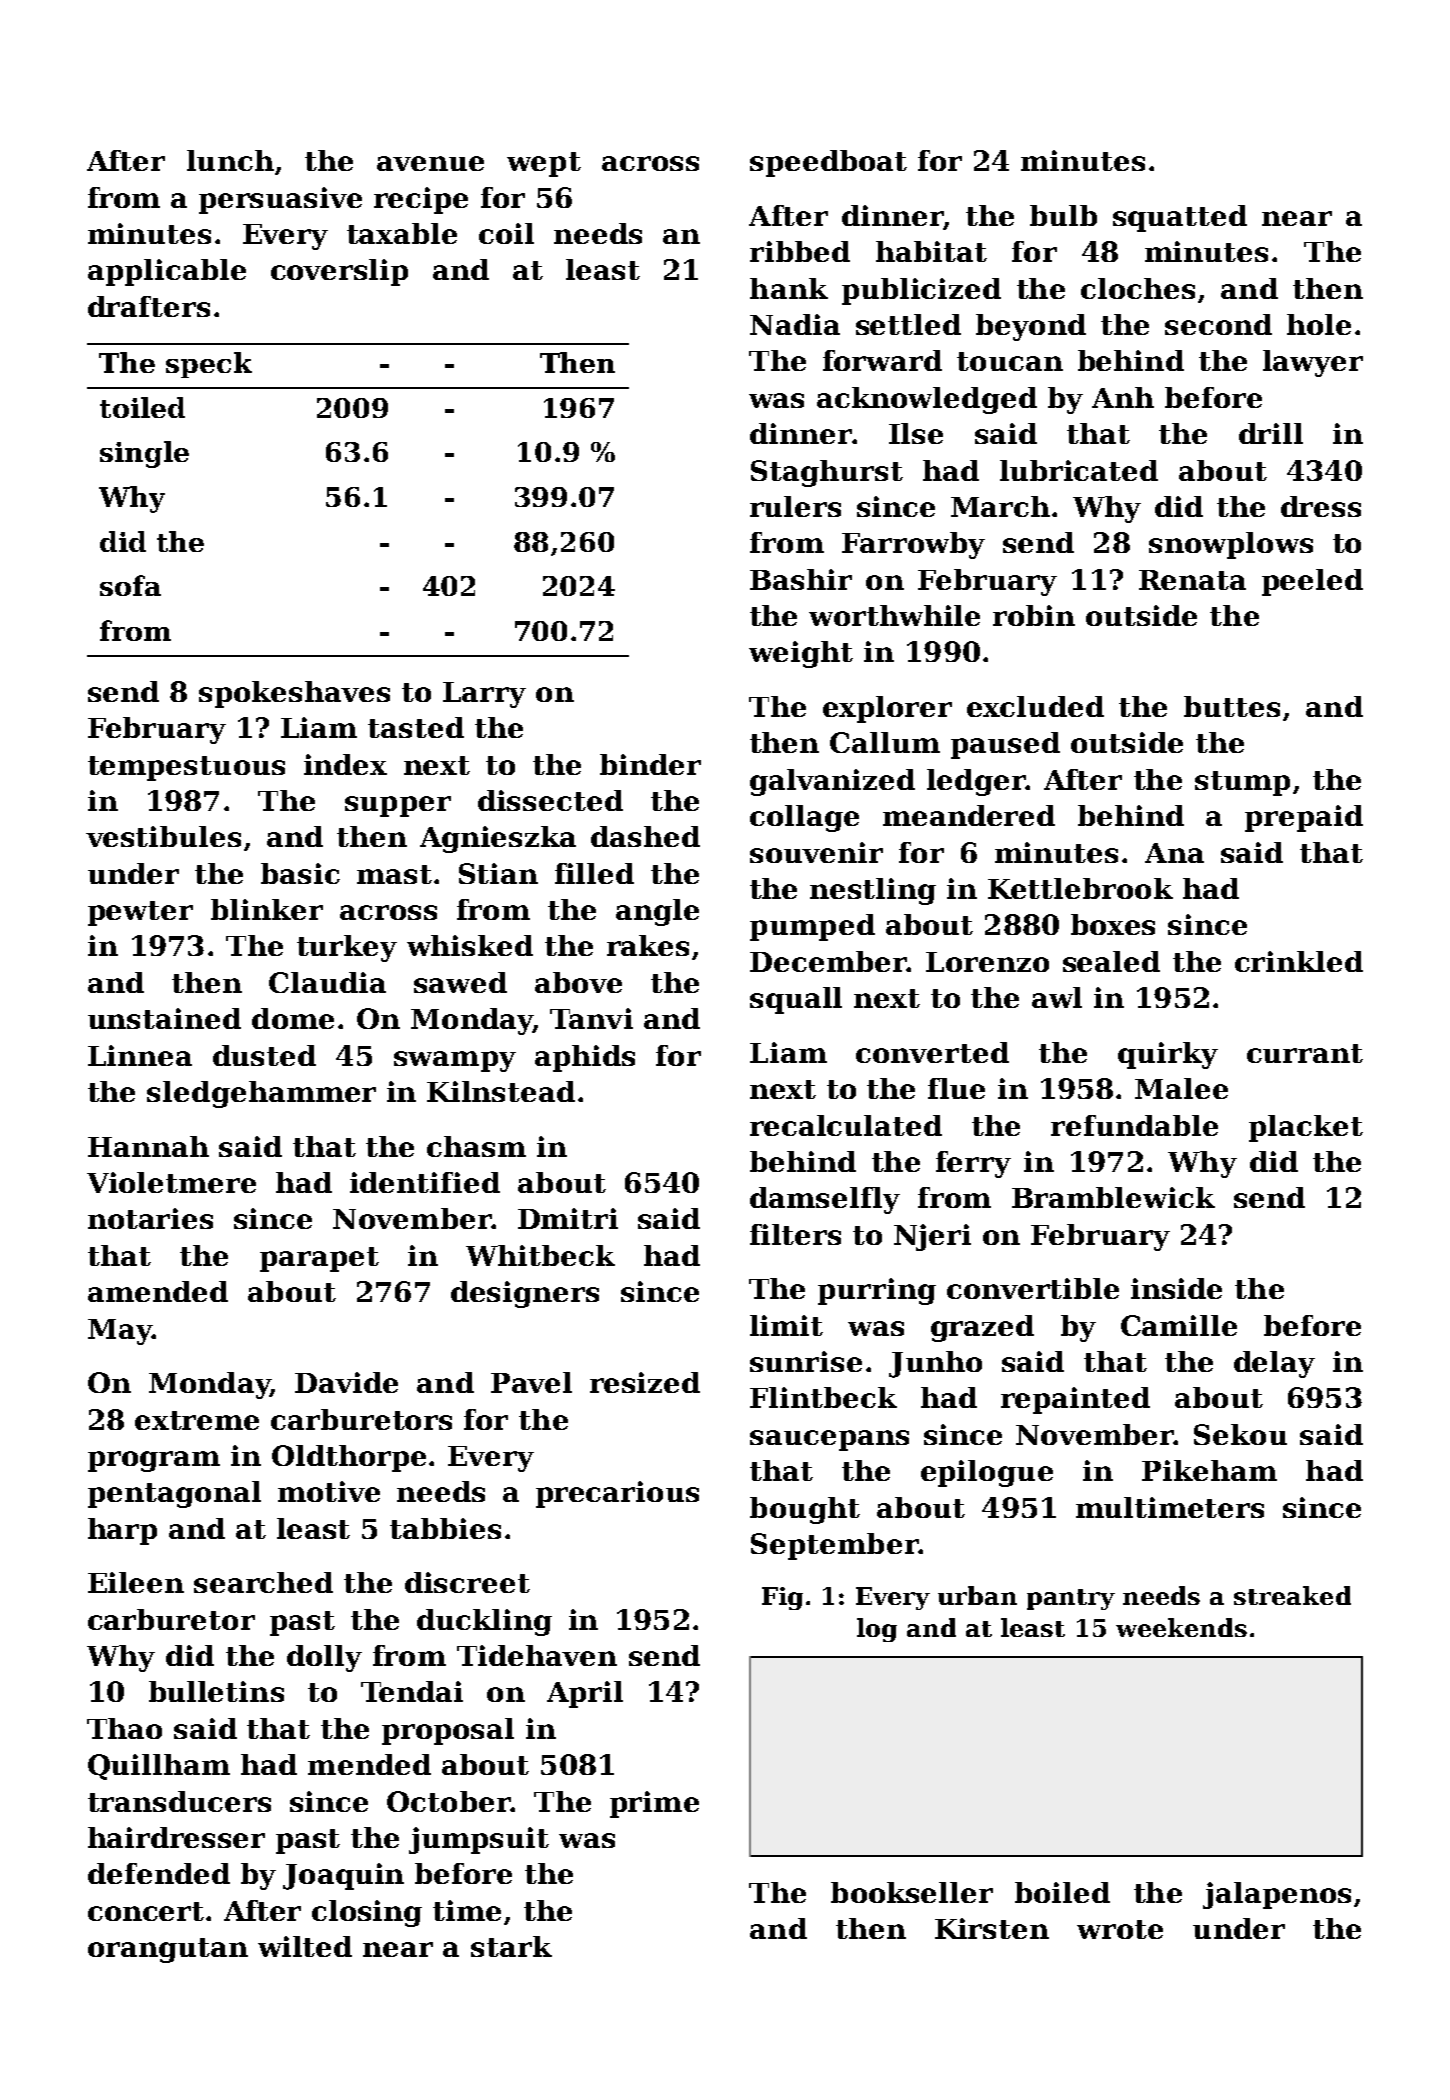 This document has height=2100, width=1450. Describe the element at coordinates (1304, 818) in the document. I see `prepaid` at that location.
